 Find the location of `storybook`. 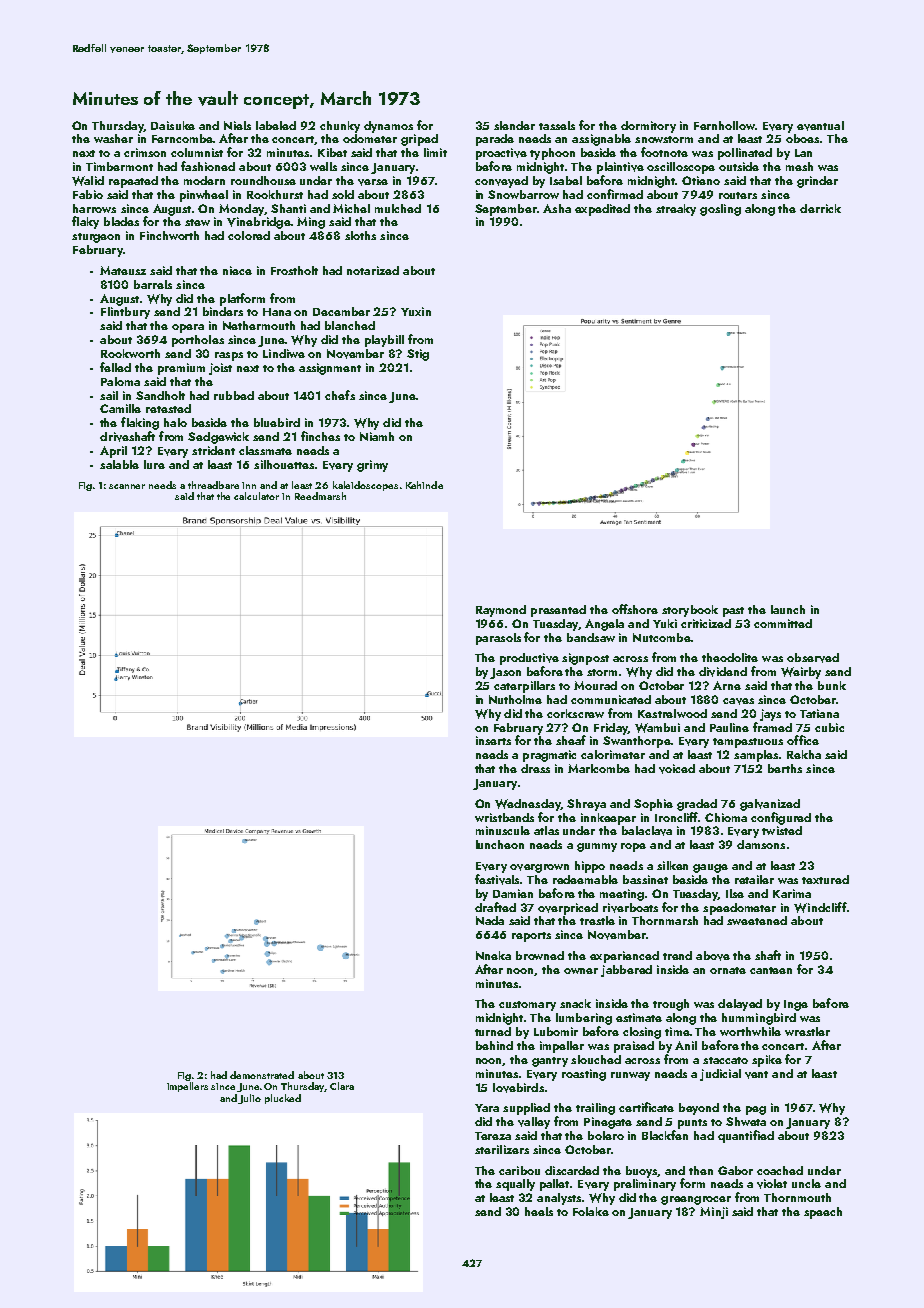

storybook is located at coordinates (690, 611).
